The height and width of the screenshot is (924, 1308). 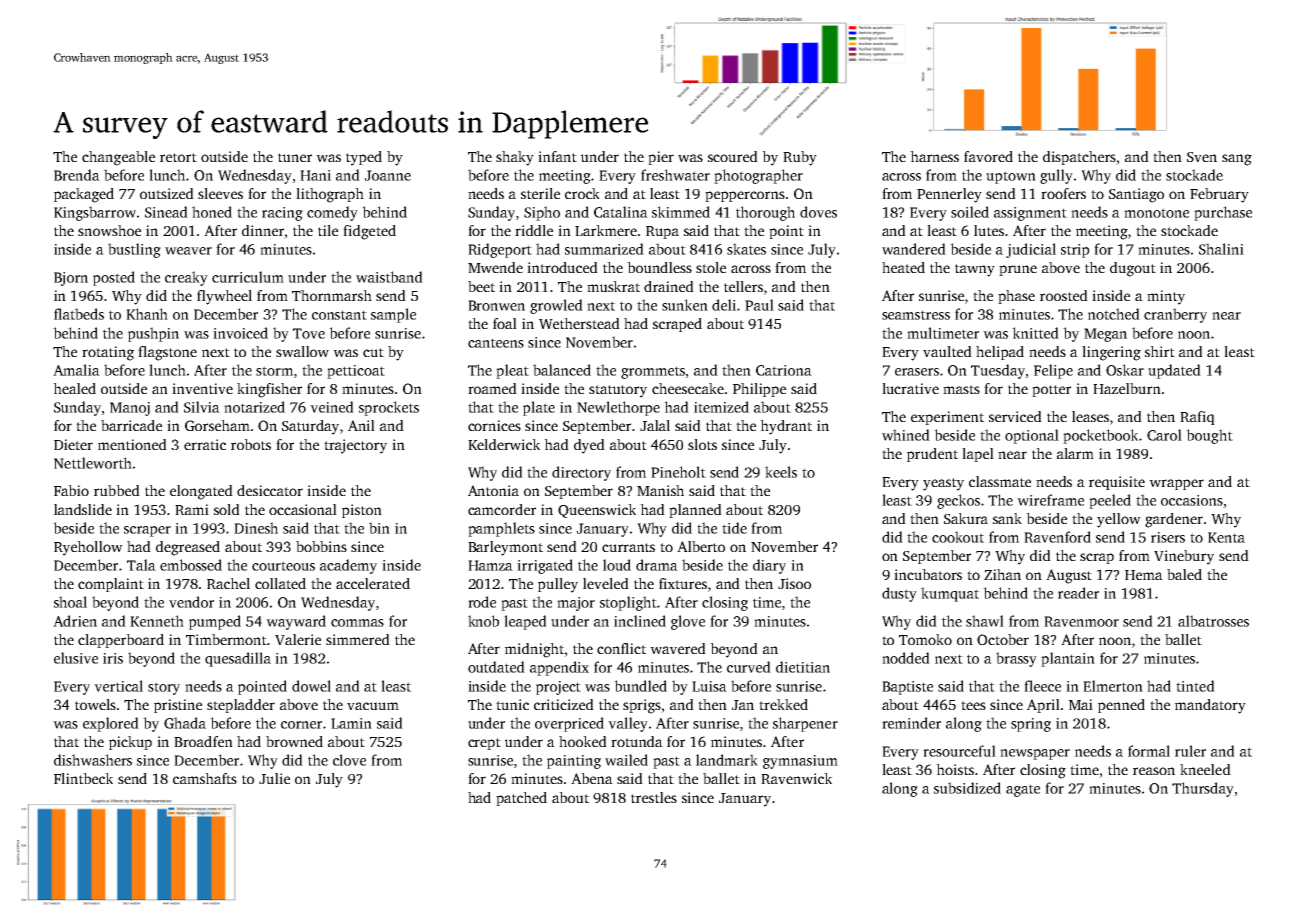 I want to click on shirt, so click(x=1160, y=351).
